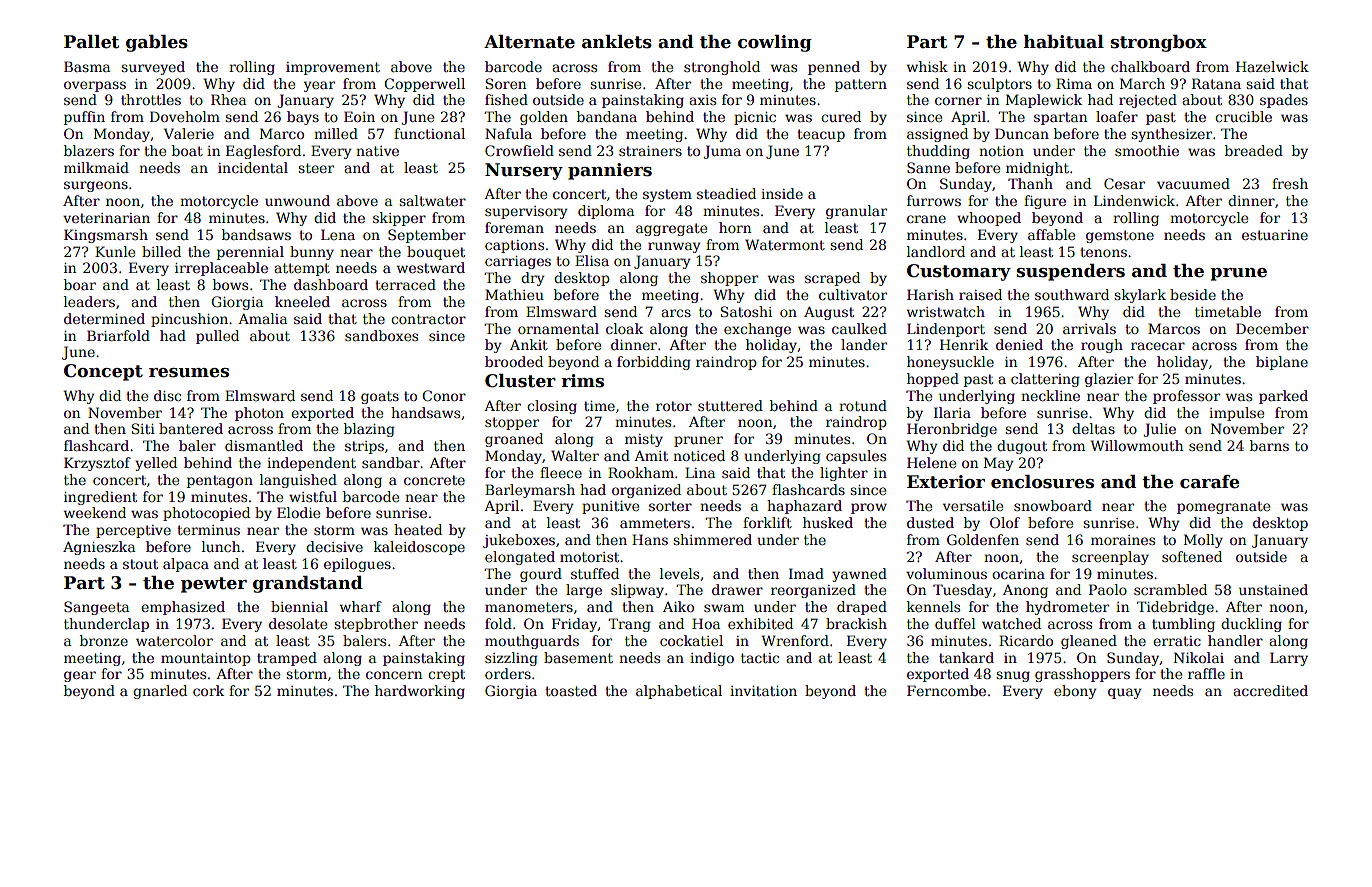 The width and height of the screenshot is (1372, 887). Describe the element at coordinates (775, 43) in the screenshot. I see `cowling` at that location.
